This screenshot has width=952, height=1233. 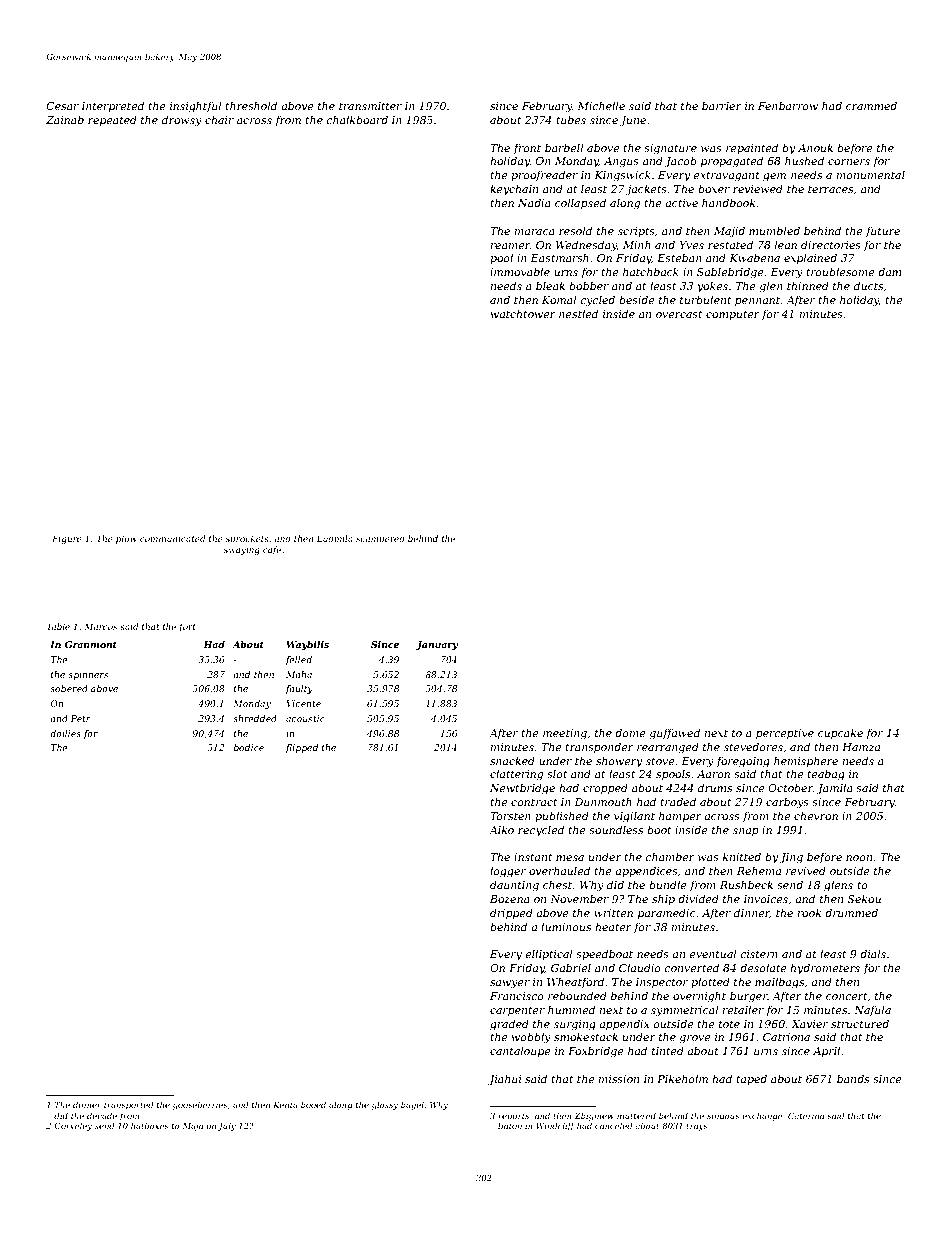 I want to click on cupcake, so click(x=840, y=733).
